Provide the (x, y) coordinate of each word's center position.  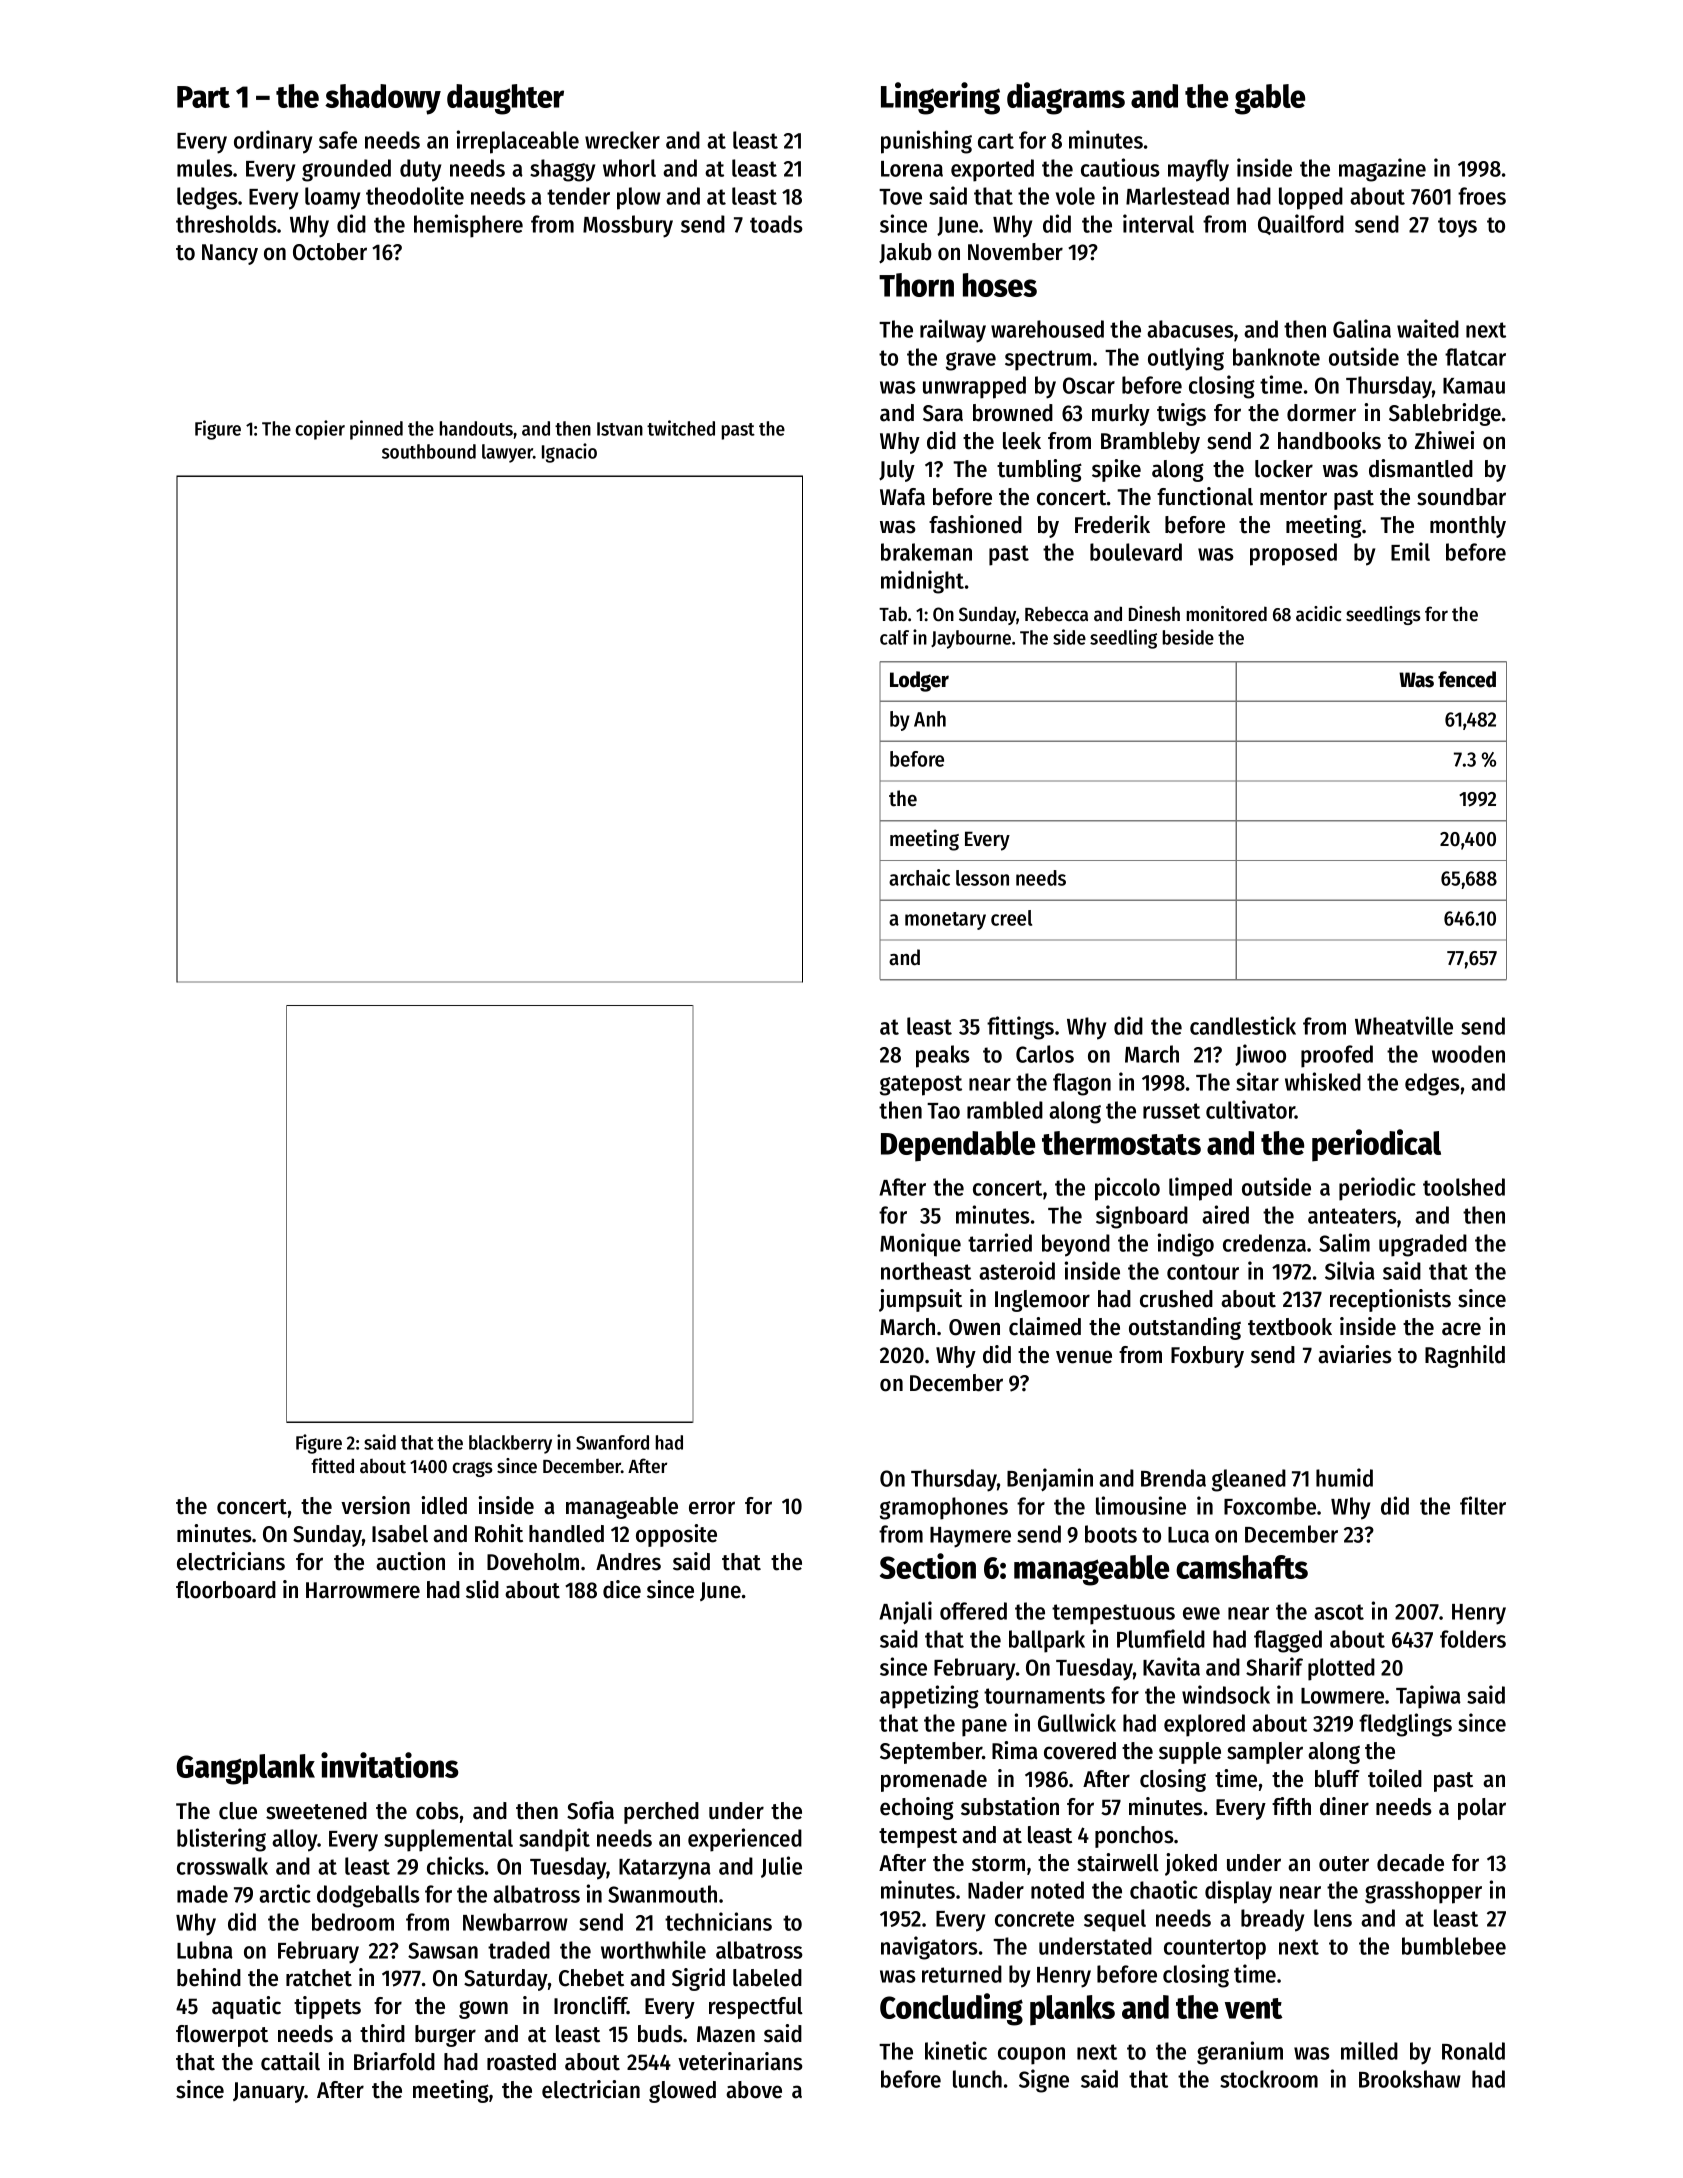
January (269, 2092)
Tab (893, 614)
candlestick (1243, 1025)
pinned (376, 430)
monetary (945, 921)
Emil (1410, 551)
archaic (919, 877)
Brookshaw (1410, 2079)
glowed (682, 2092)
